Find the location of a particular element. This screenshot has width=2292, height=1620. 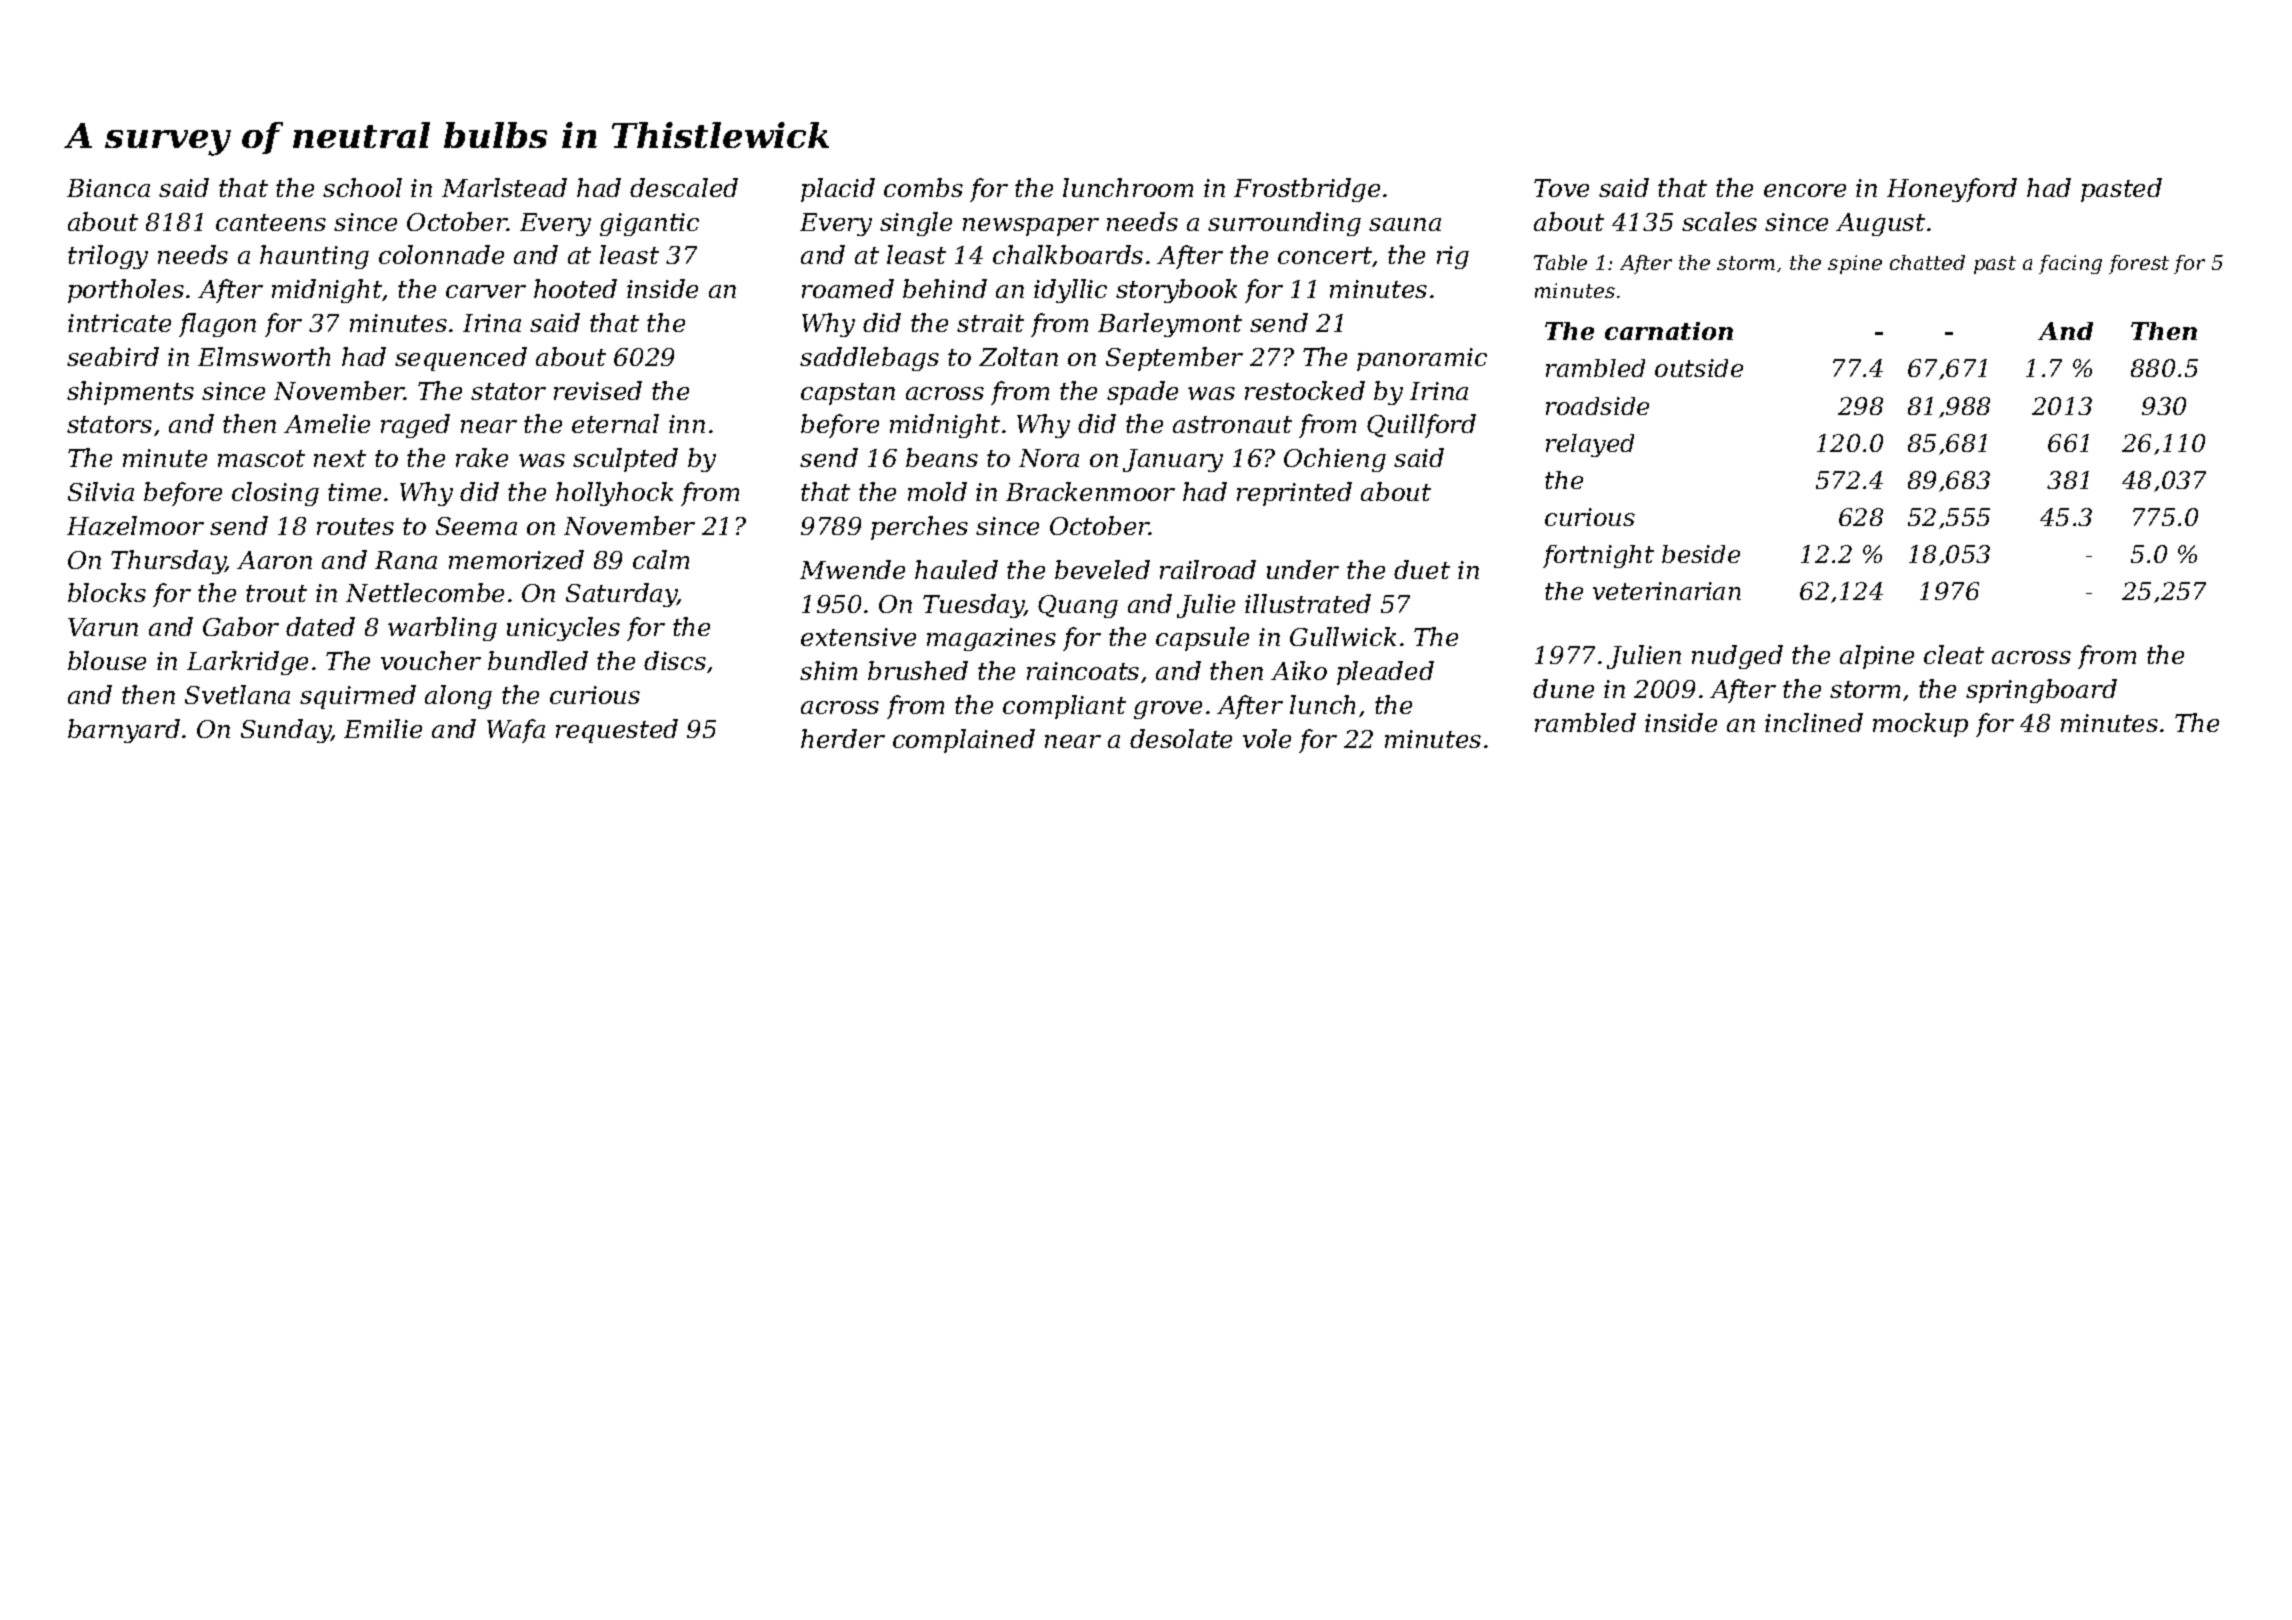

placid is located at coordinates (838, 190).
